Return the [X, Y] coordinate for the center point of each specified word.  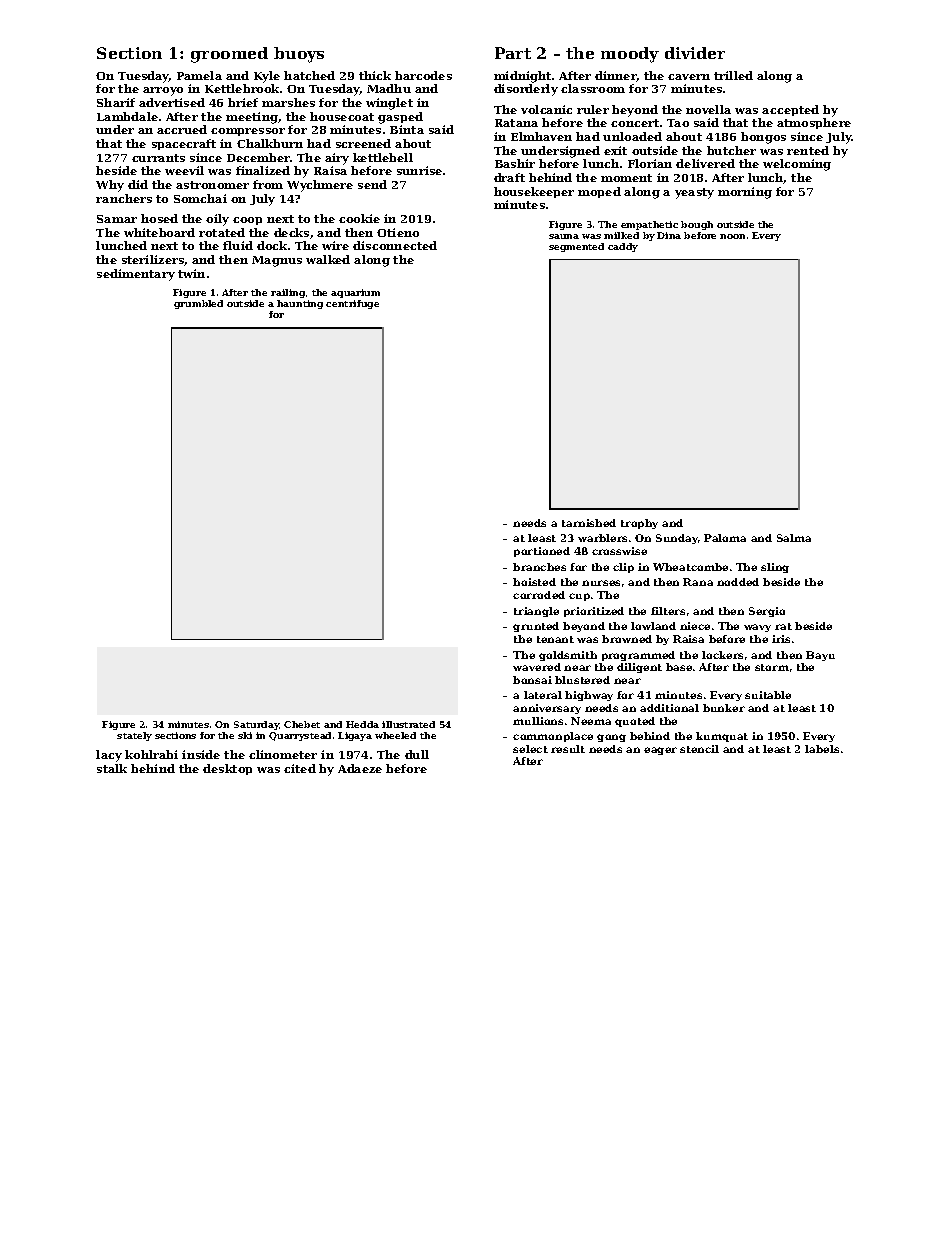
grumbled [198, 304]
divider [695, 53]
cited [300, 768]
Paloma [725, 538]
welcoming [797, 165]
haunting [300, 304]
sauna [564, 236]
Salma [794, 538]
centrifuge [352, 304]
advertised [172, 102]
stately [134, 736]
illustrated [408, 724]
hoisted [534, 582]
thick [375, 75]
